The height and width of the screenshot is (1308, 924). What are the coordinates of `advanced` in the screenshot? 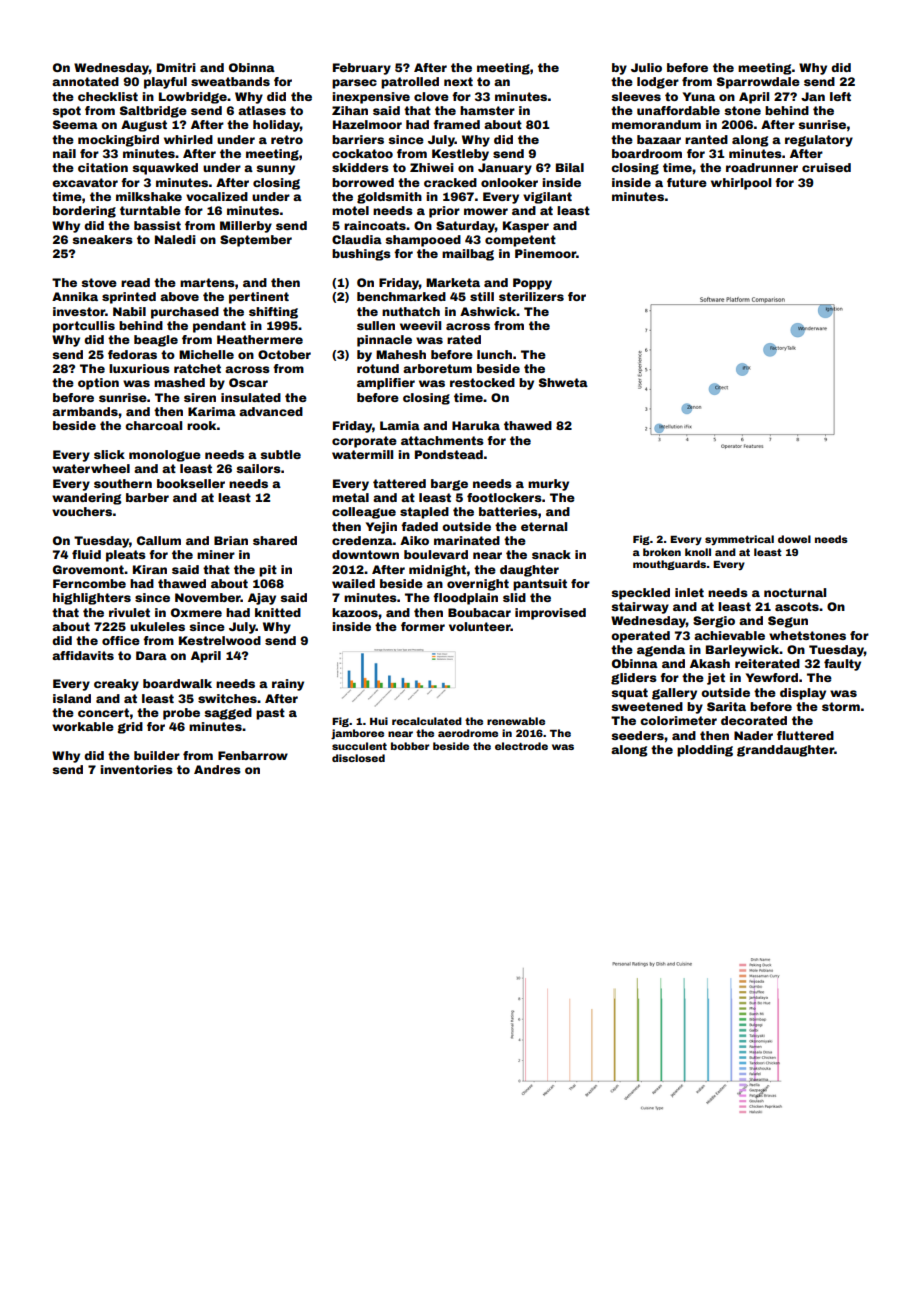 It's located at (271, 411).
